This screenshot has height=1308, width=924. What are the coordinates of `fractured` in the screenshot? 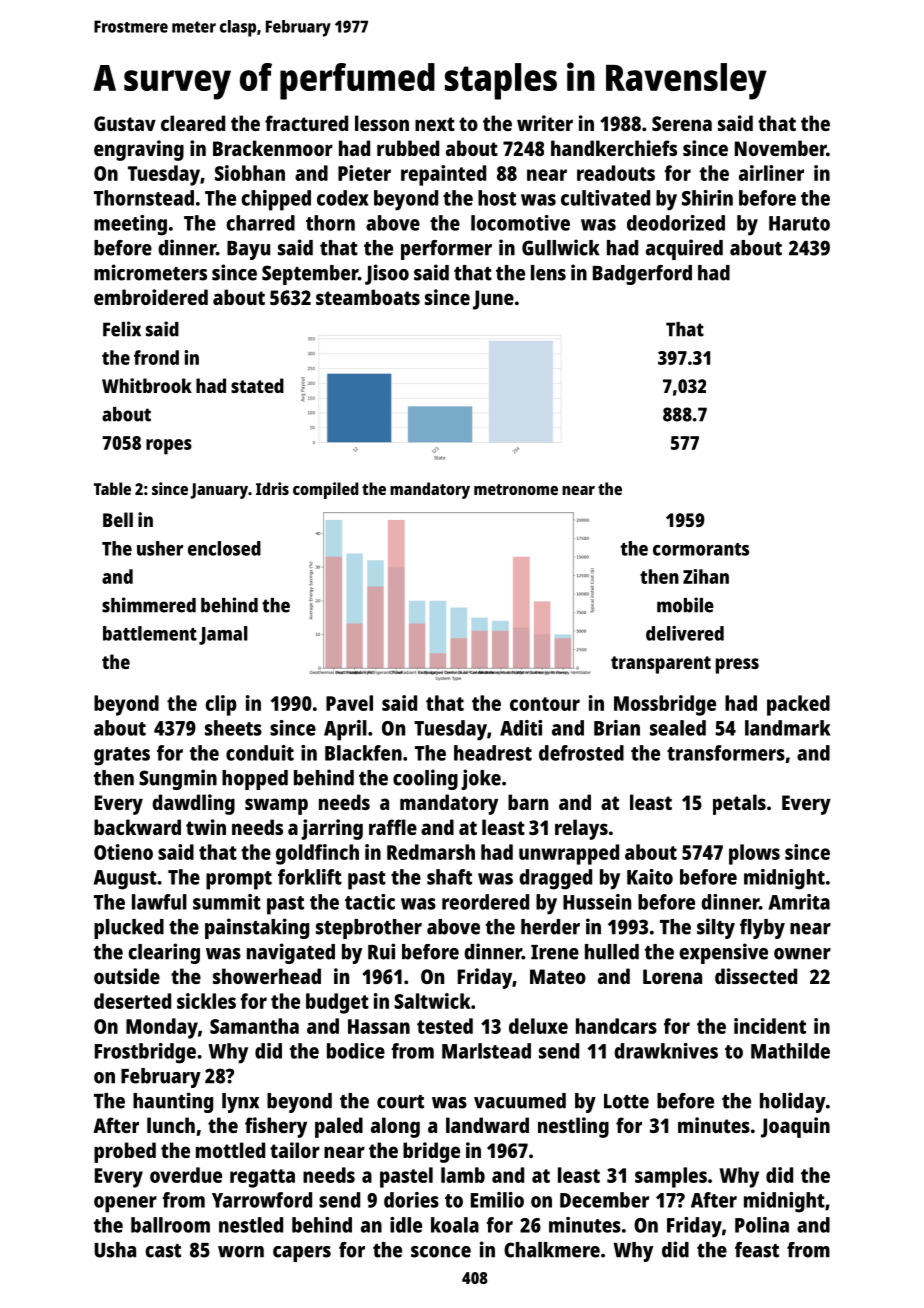 It's located at (306, 123).
